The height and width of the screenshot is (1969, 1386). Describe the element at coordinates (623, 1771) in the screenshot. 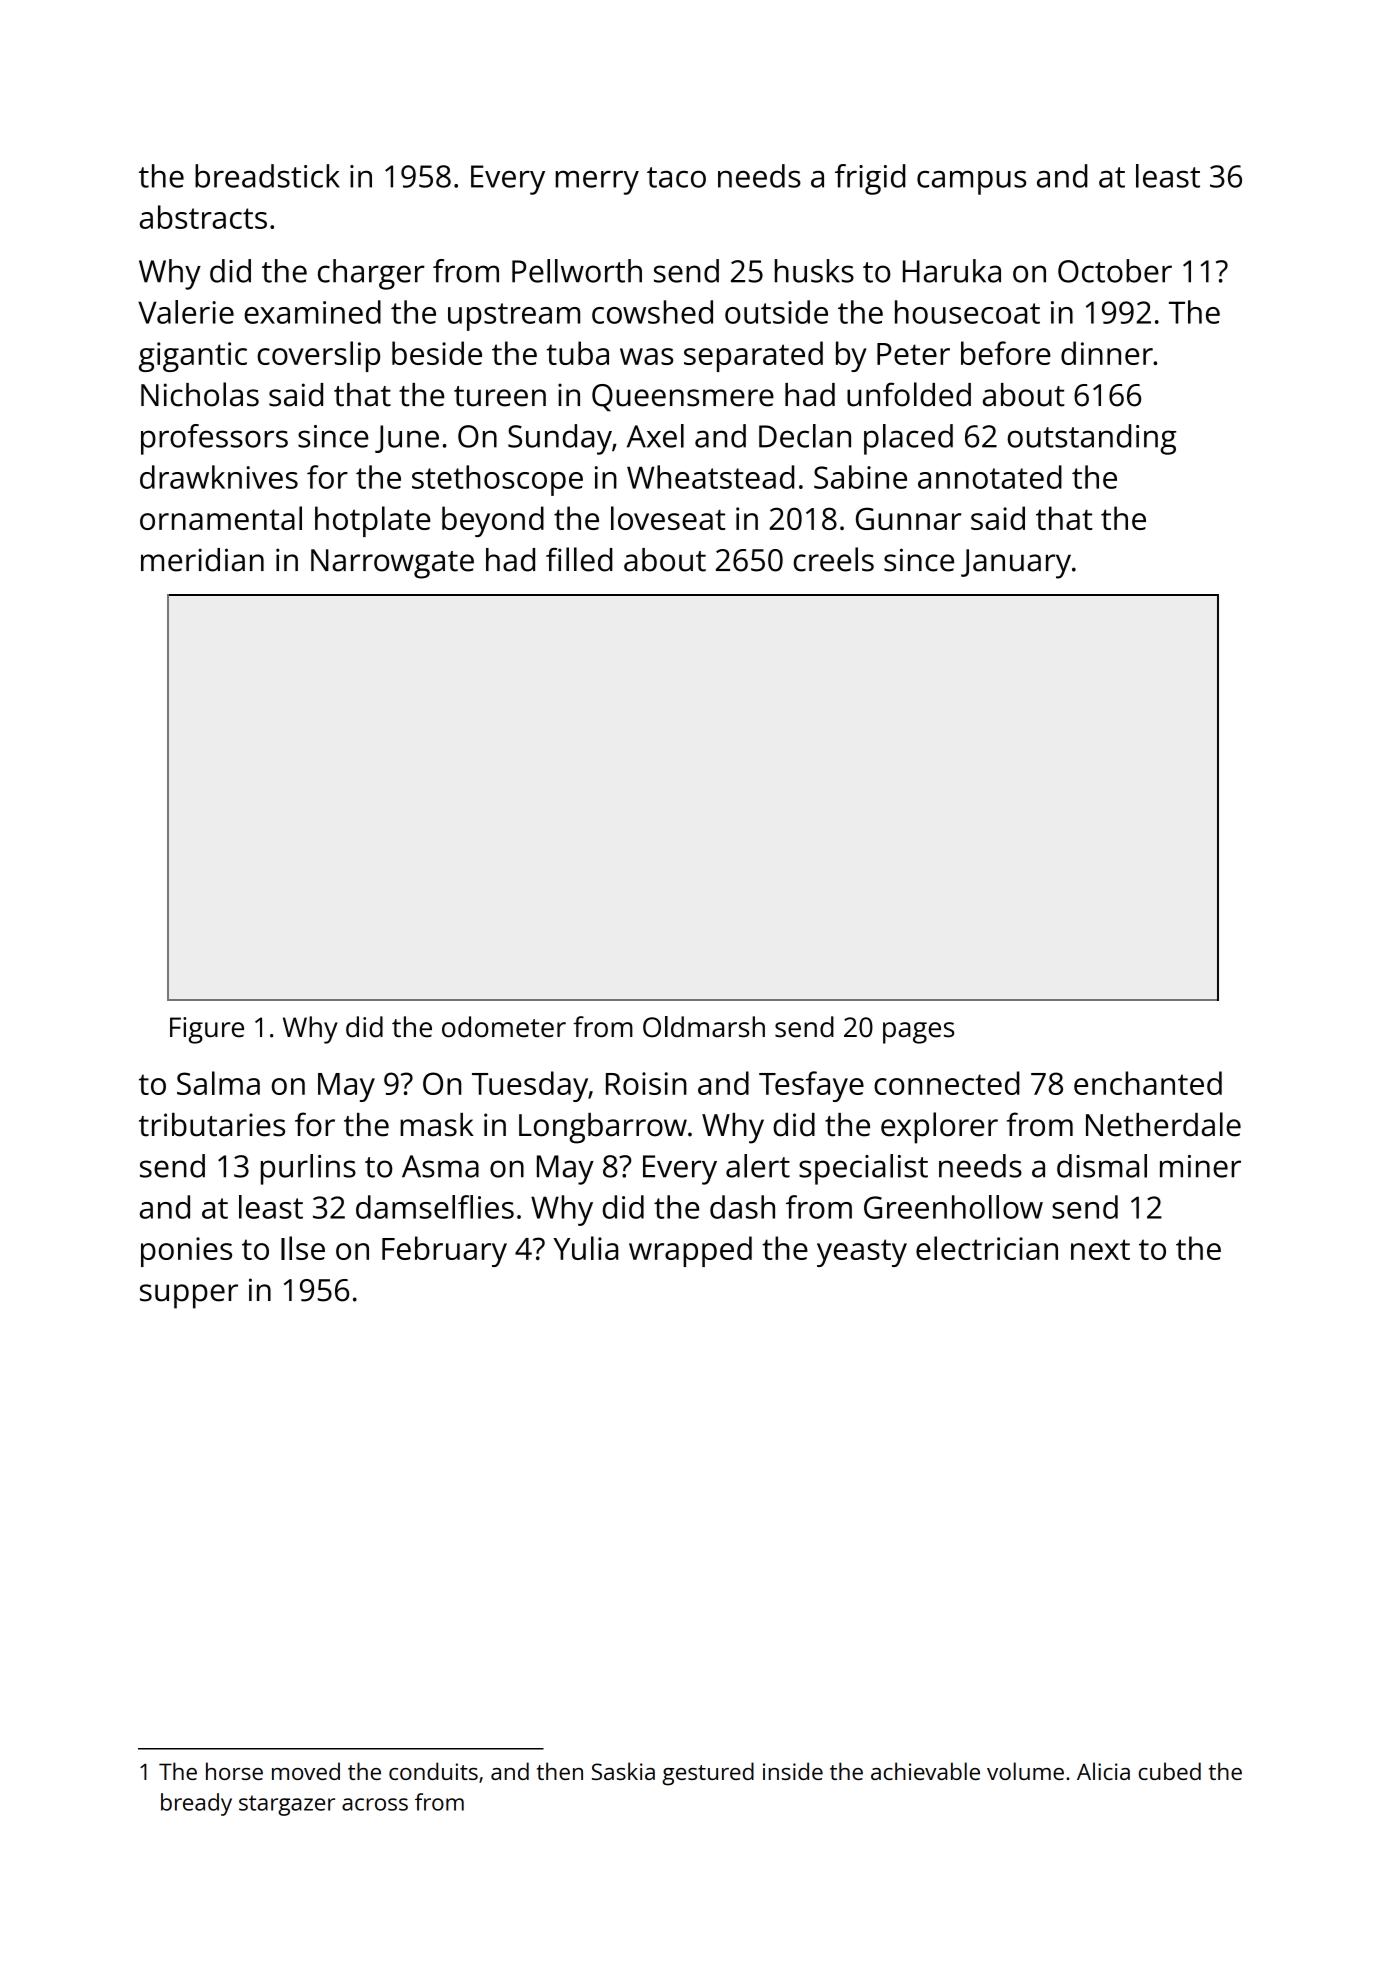

I see `Saskia` at that location.
